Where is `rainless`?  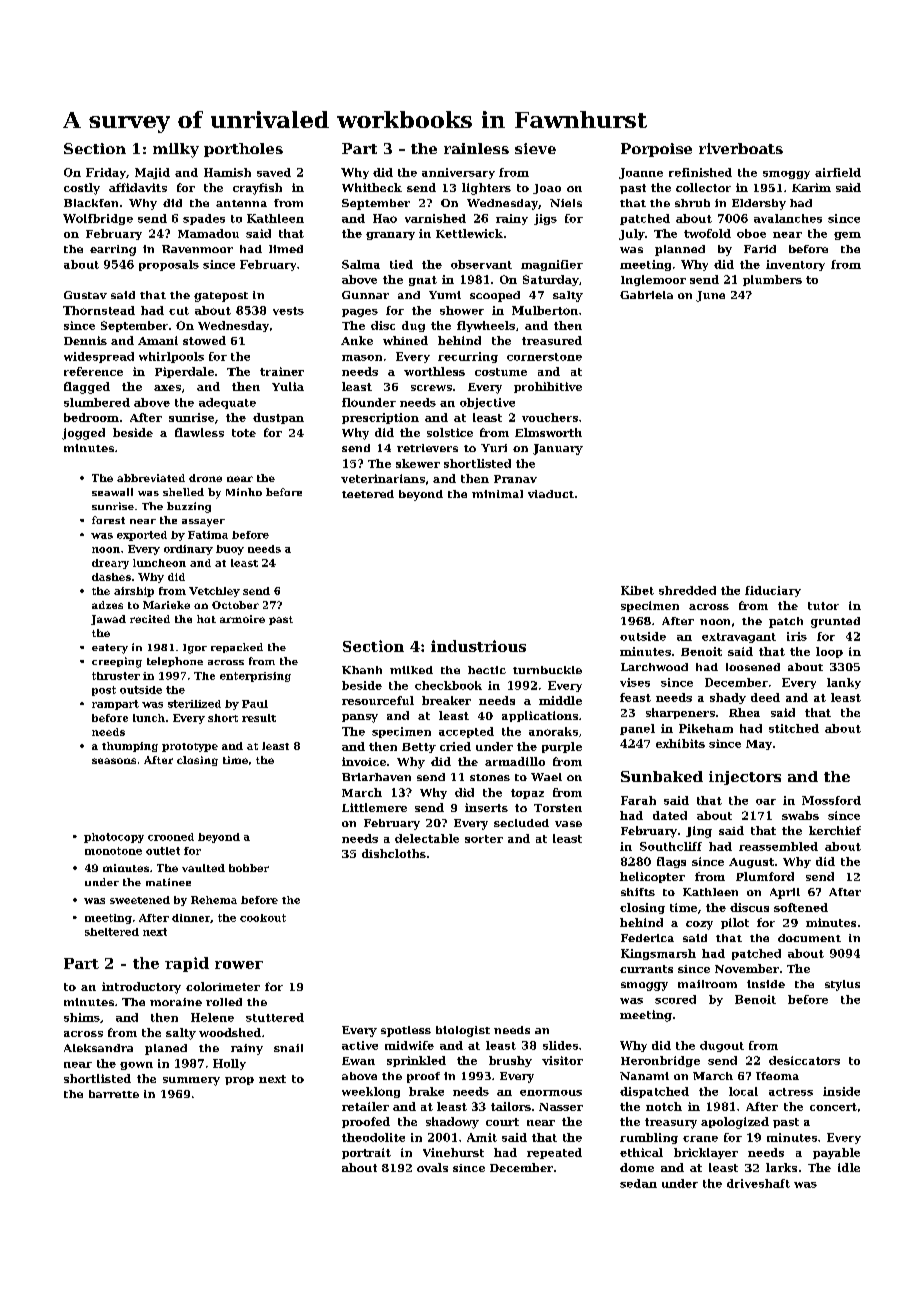 rainless is located at coordinates (476, 148).
